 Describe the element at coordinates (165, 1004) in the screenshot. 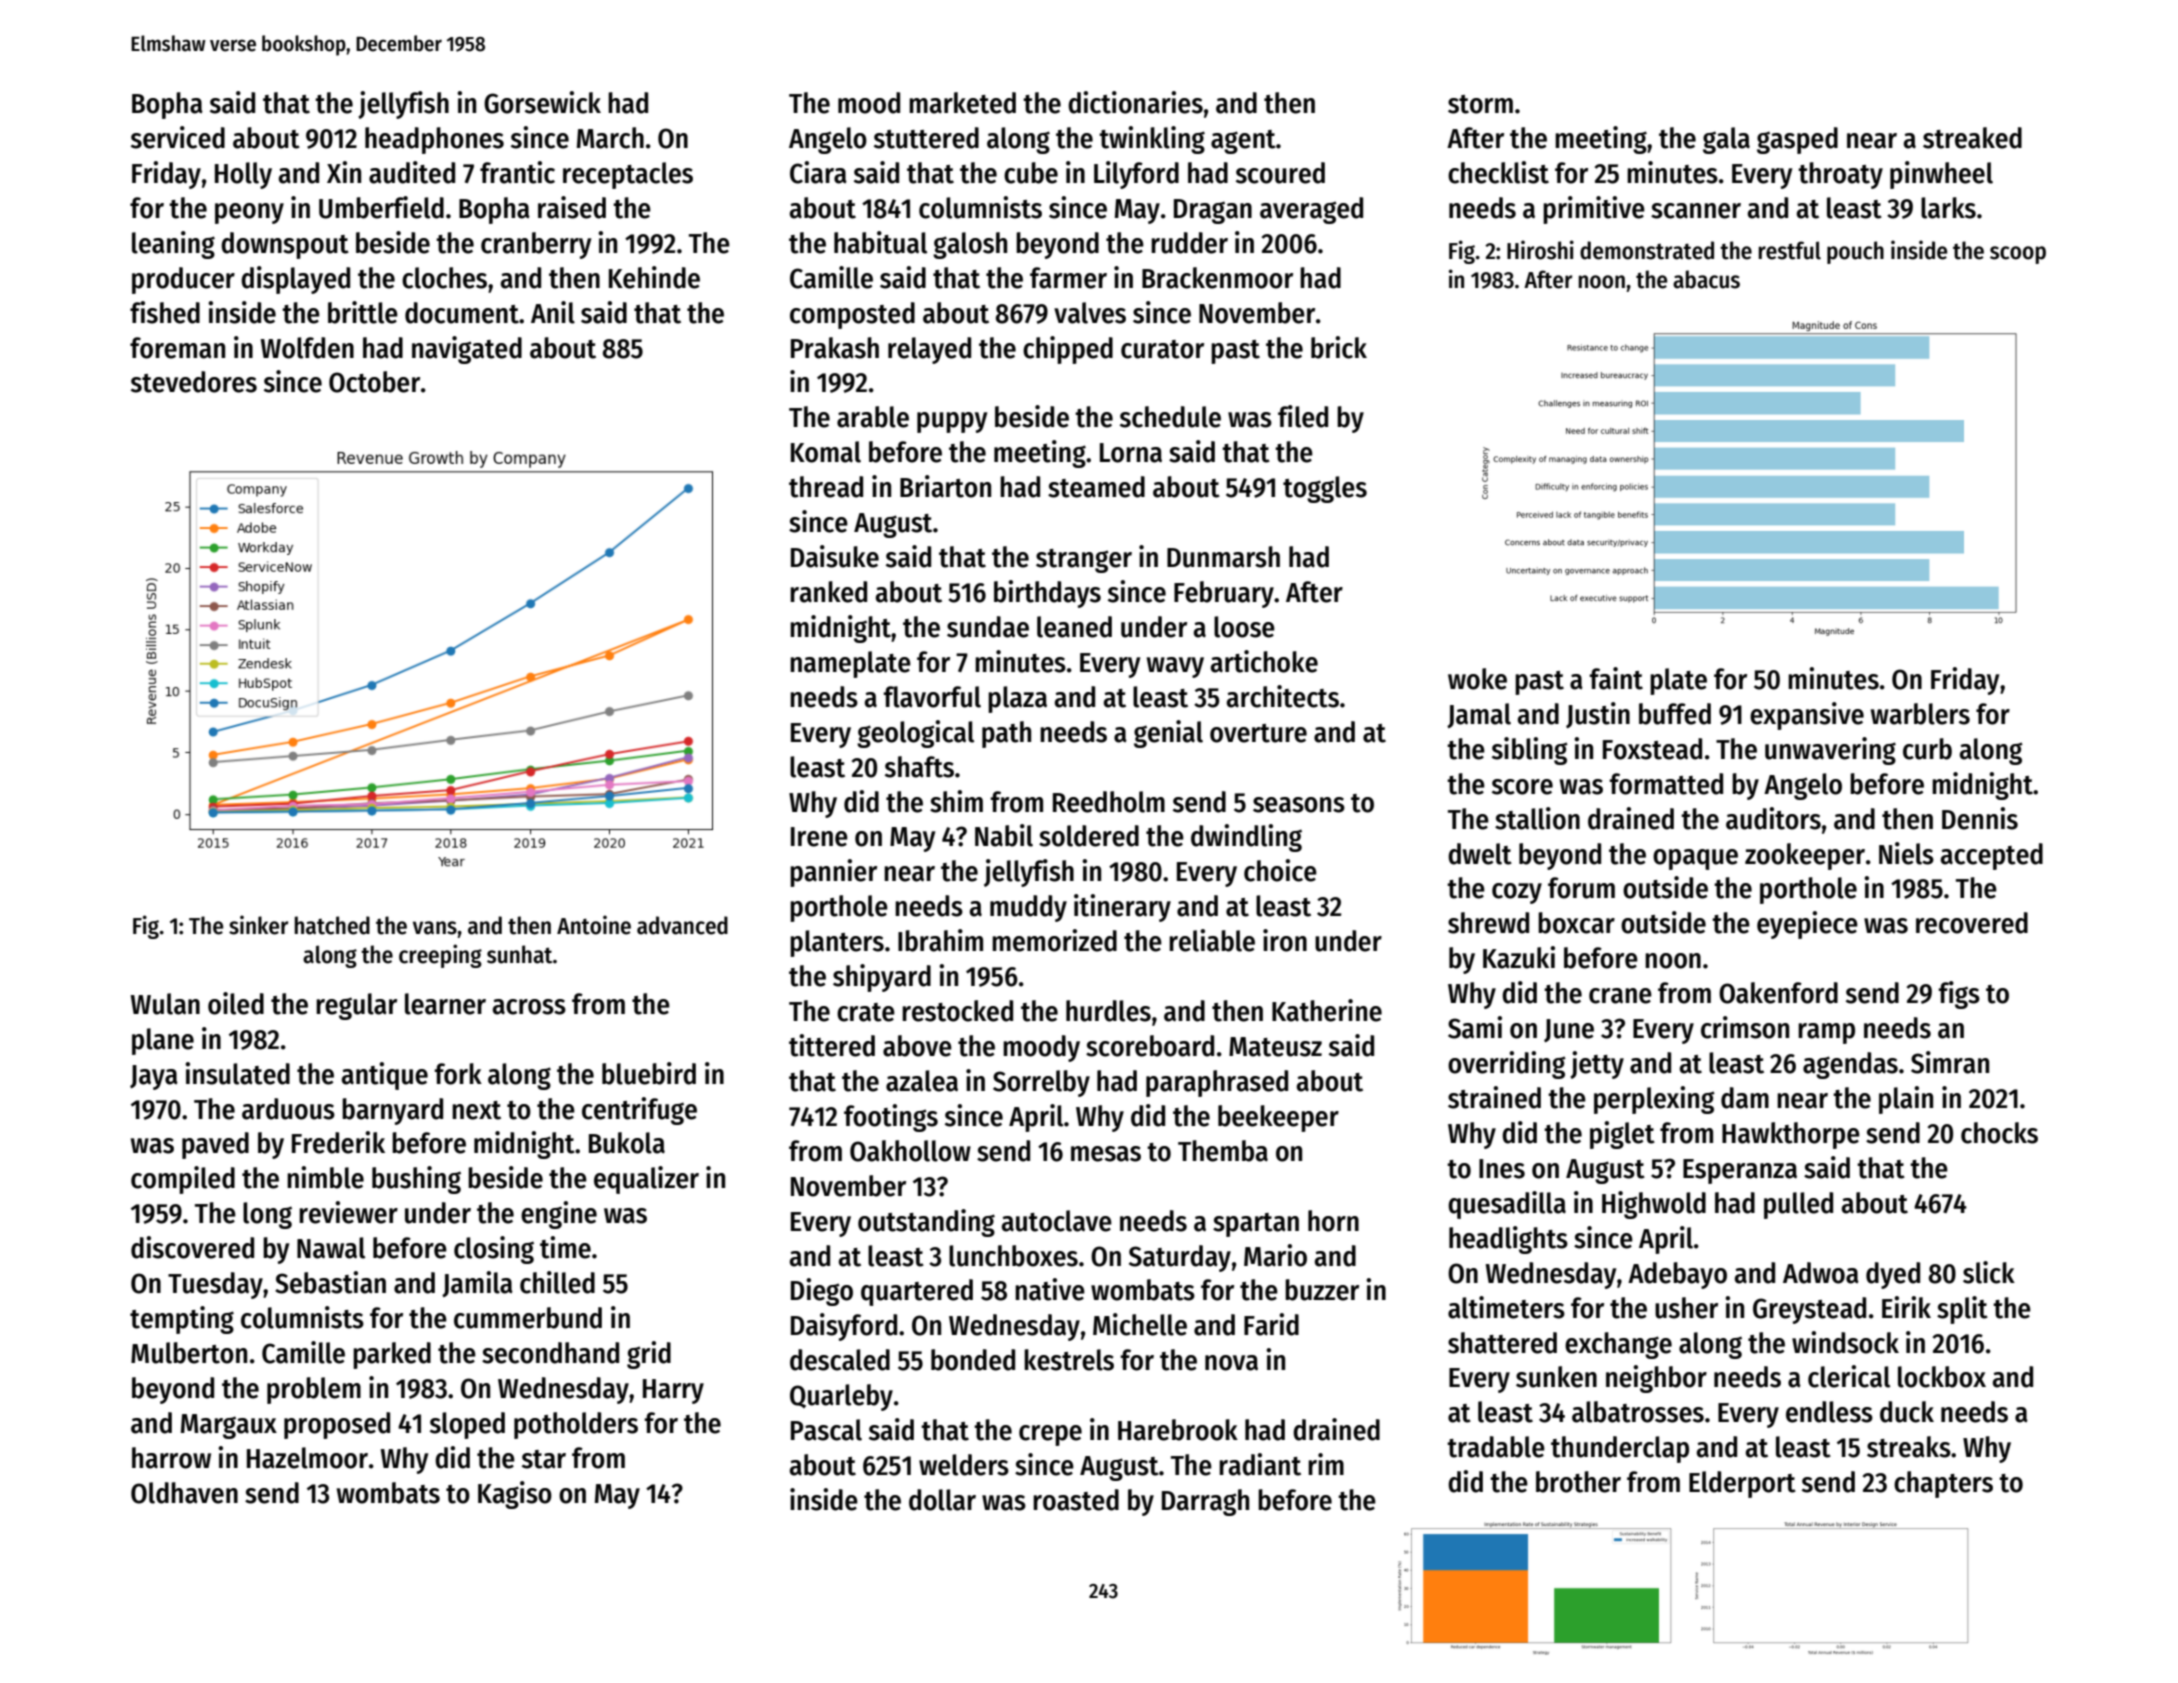

I see `Wulan` at that location.
